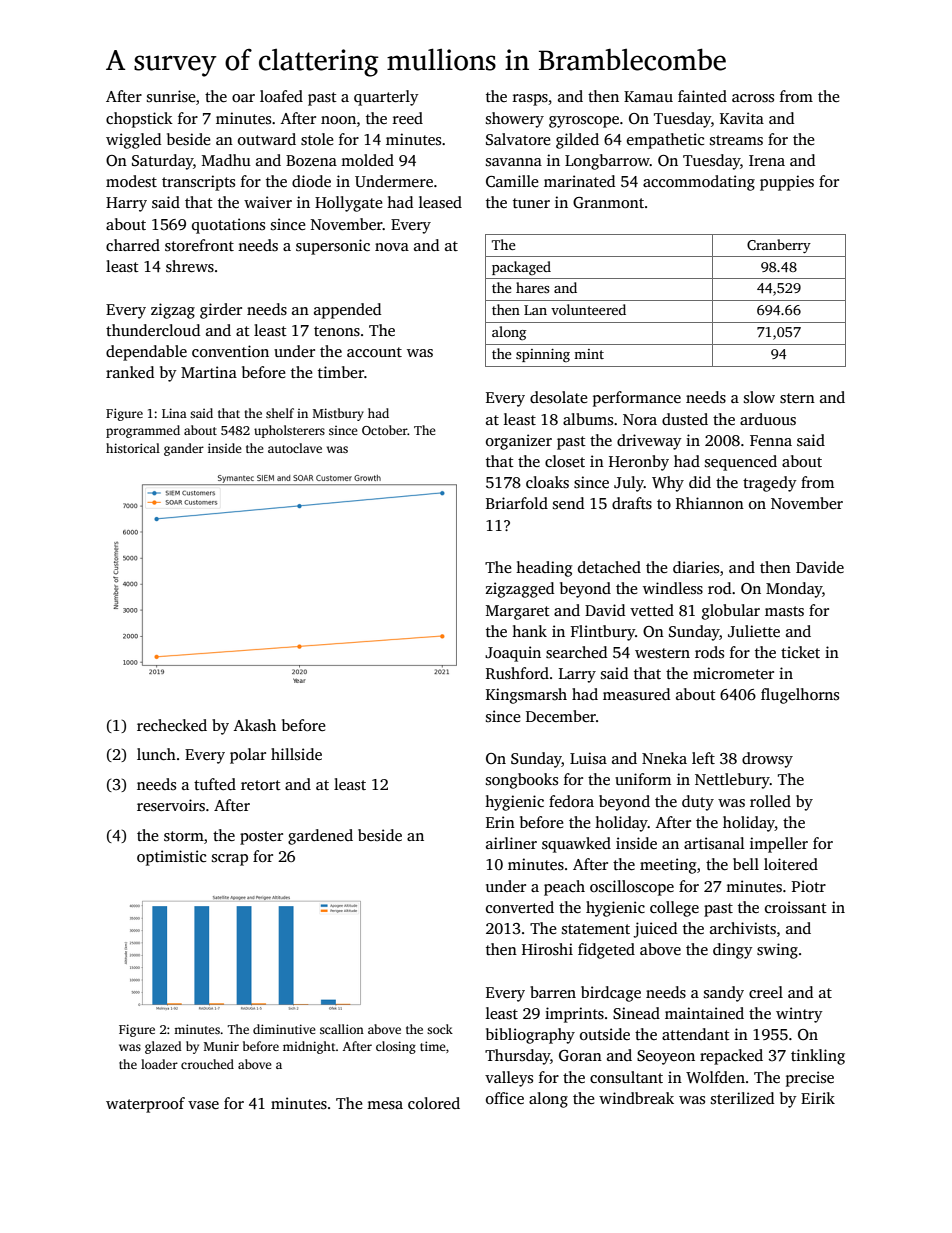 The width and height of the screenshot is (952, 1233). What do you see at coordinates (603, 633) in the screenshot?
I see `Flintbury` at bounding box center [603, 633].
